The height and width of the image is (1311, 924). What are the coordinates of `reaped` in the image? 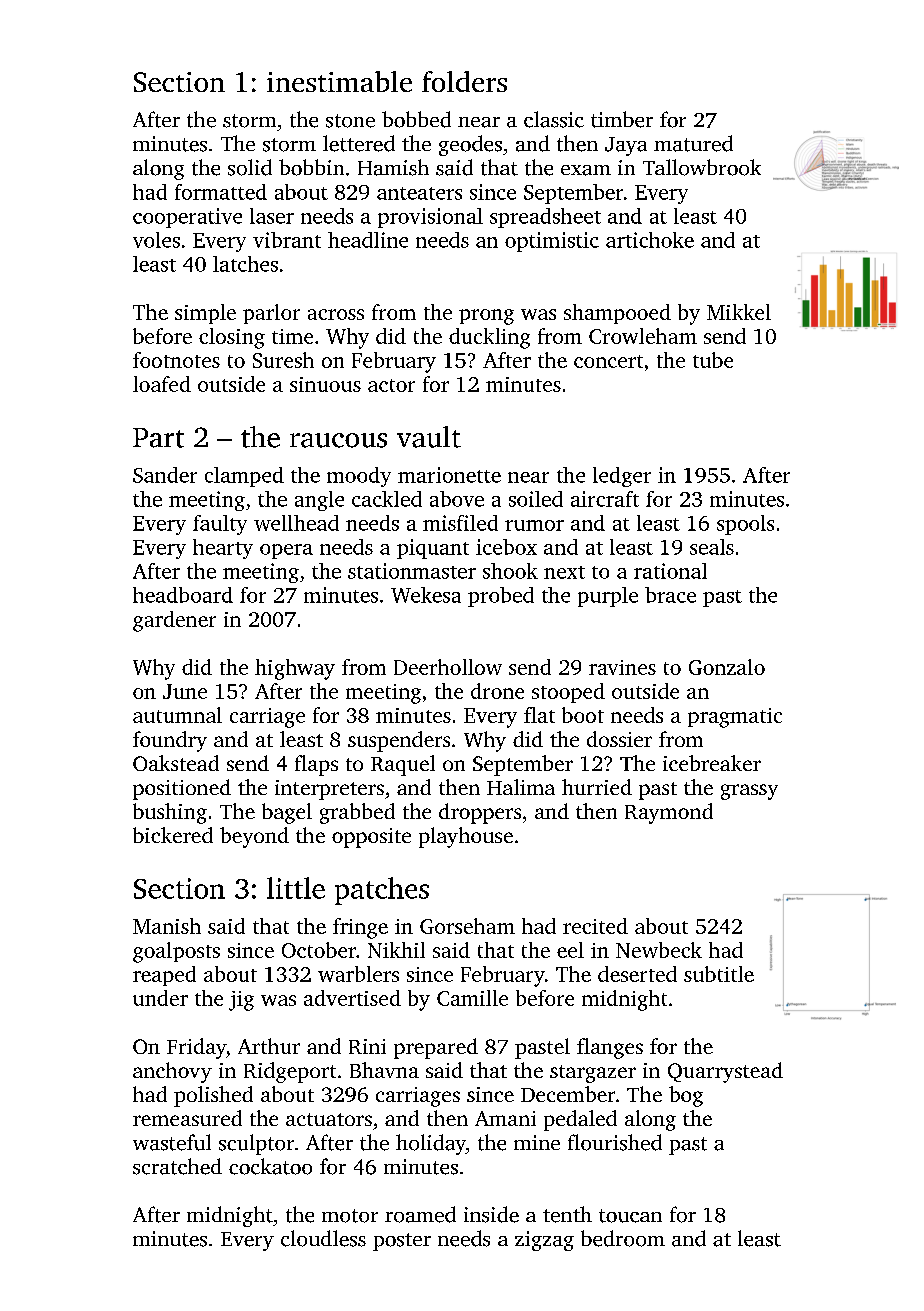 It's located at (164, 976).
